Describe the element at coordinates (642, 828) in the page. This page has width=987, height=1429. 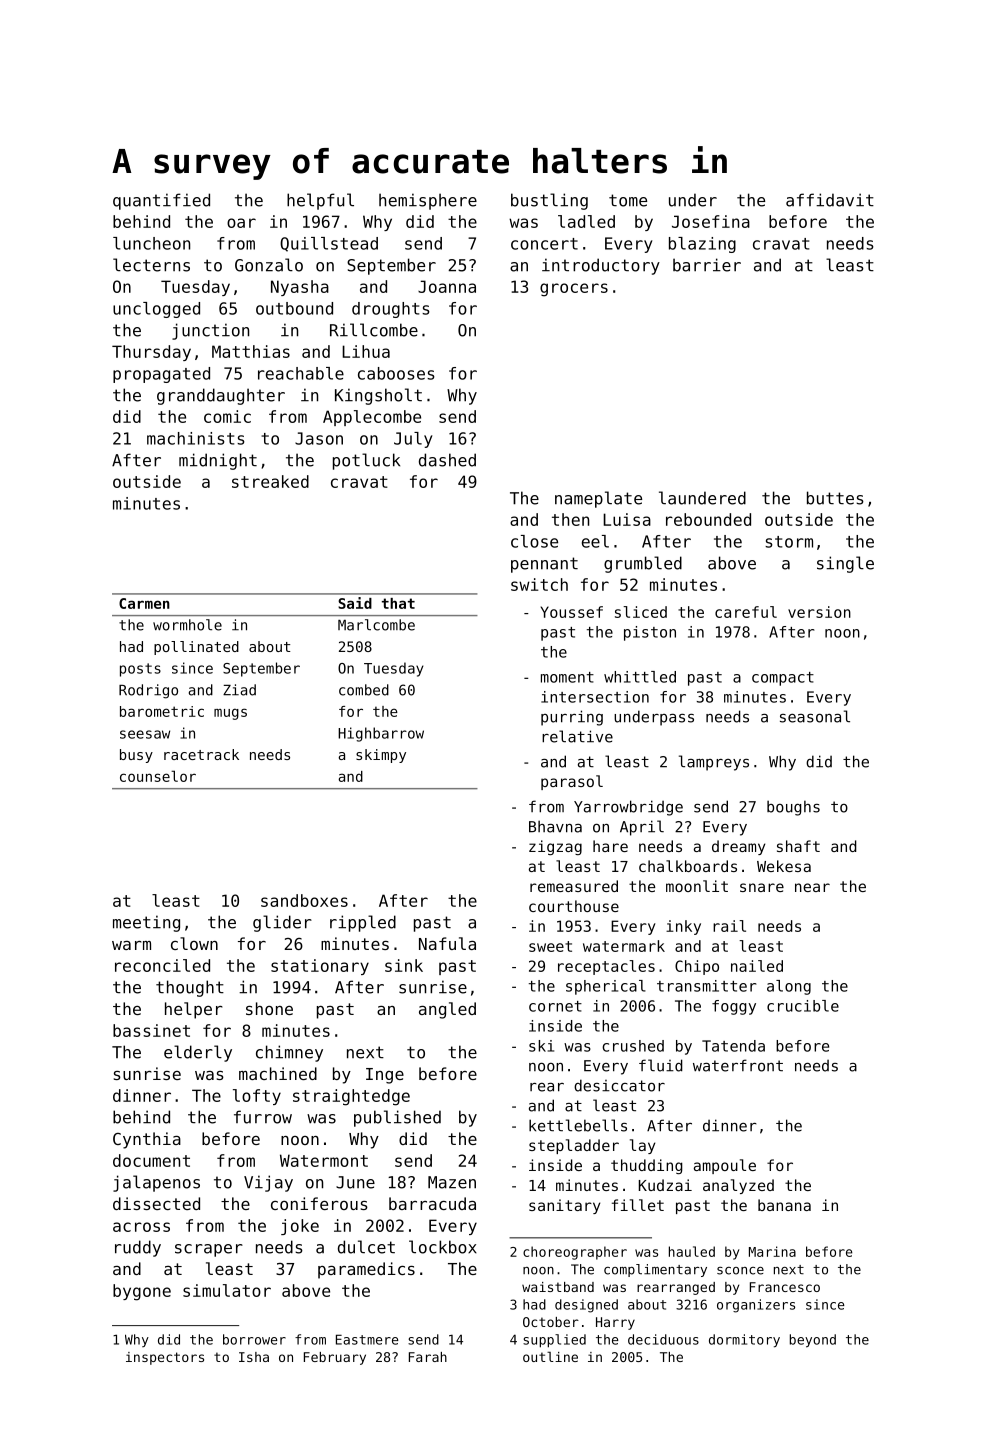
I see `April` at that location.
